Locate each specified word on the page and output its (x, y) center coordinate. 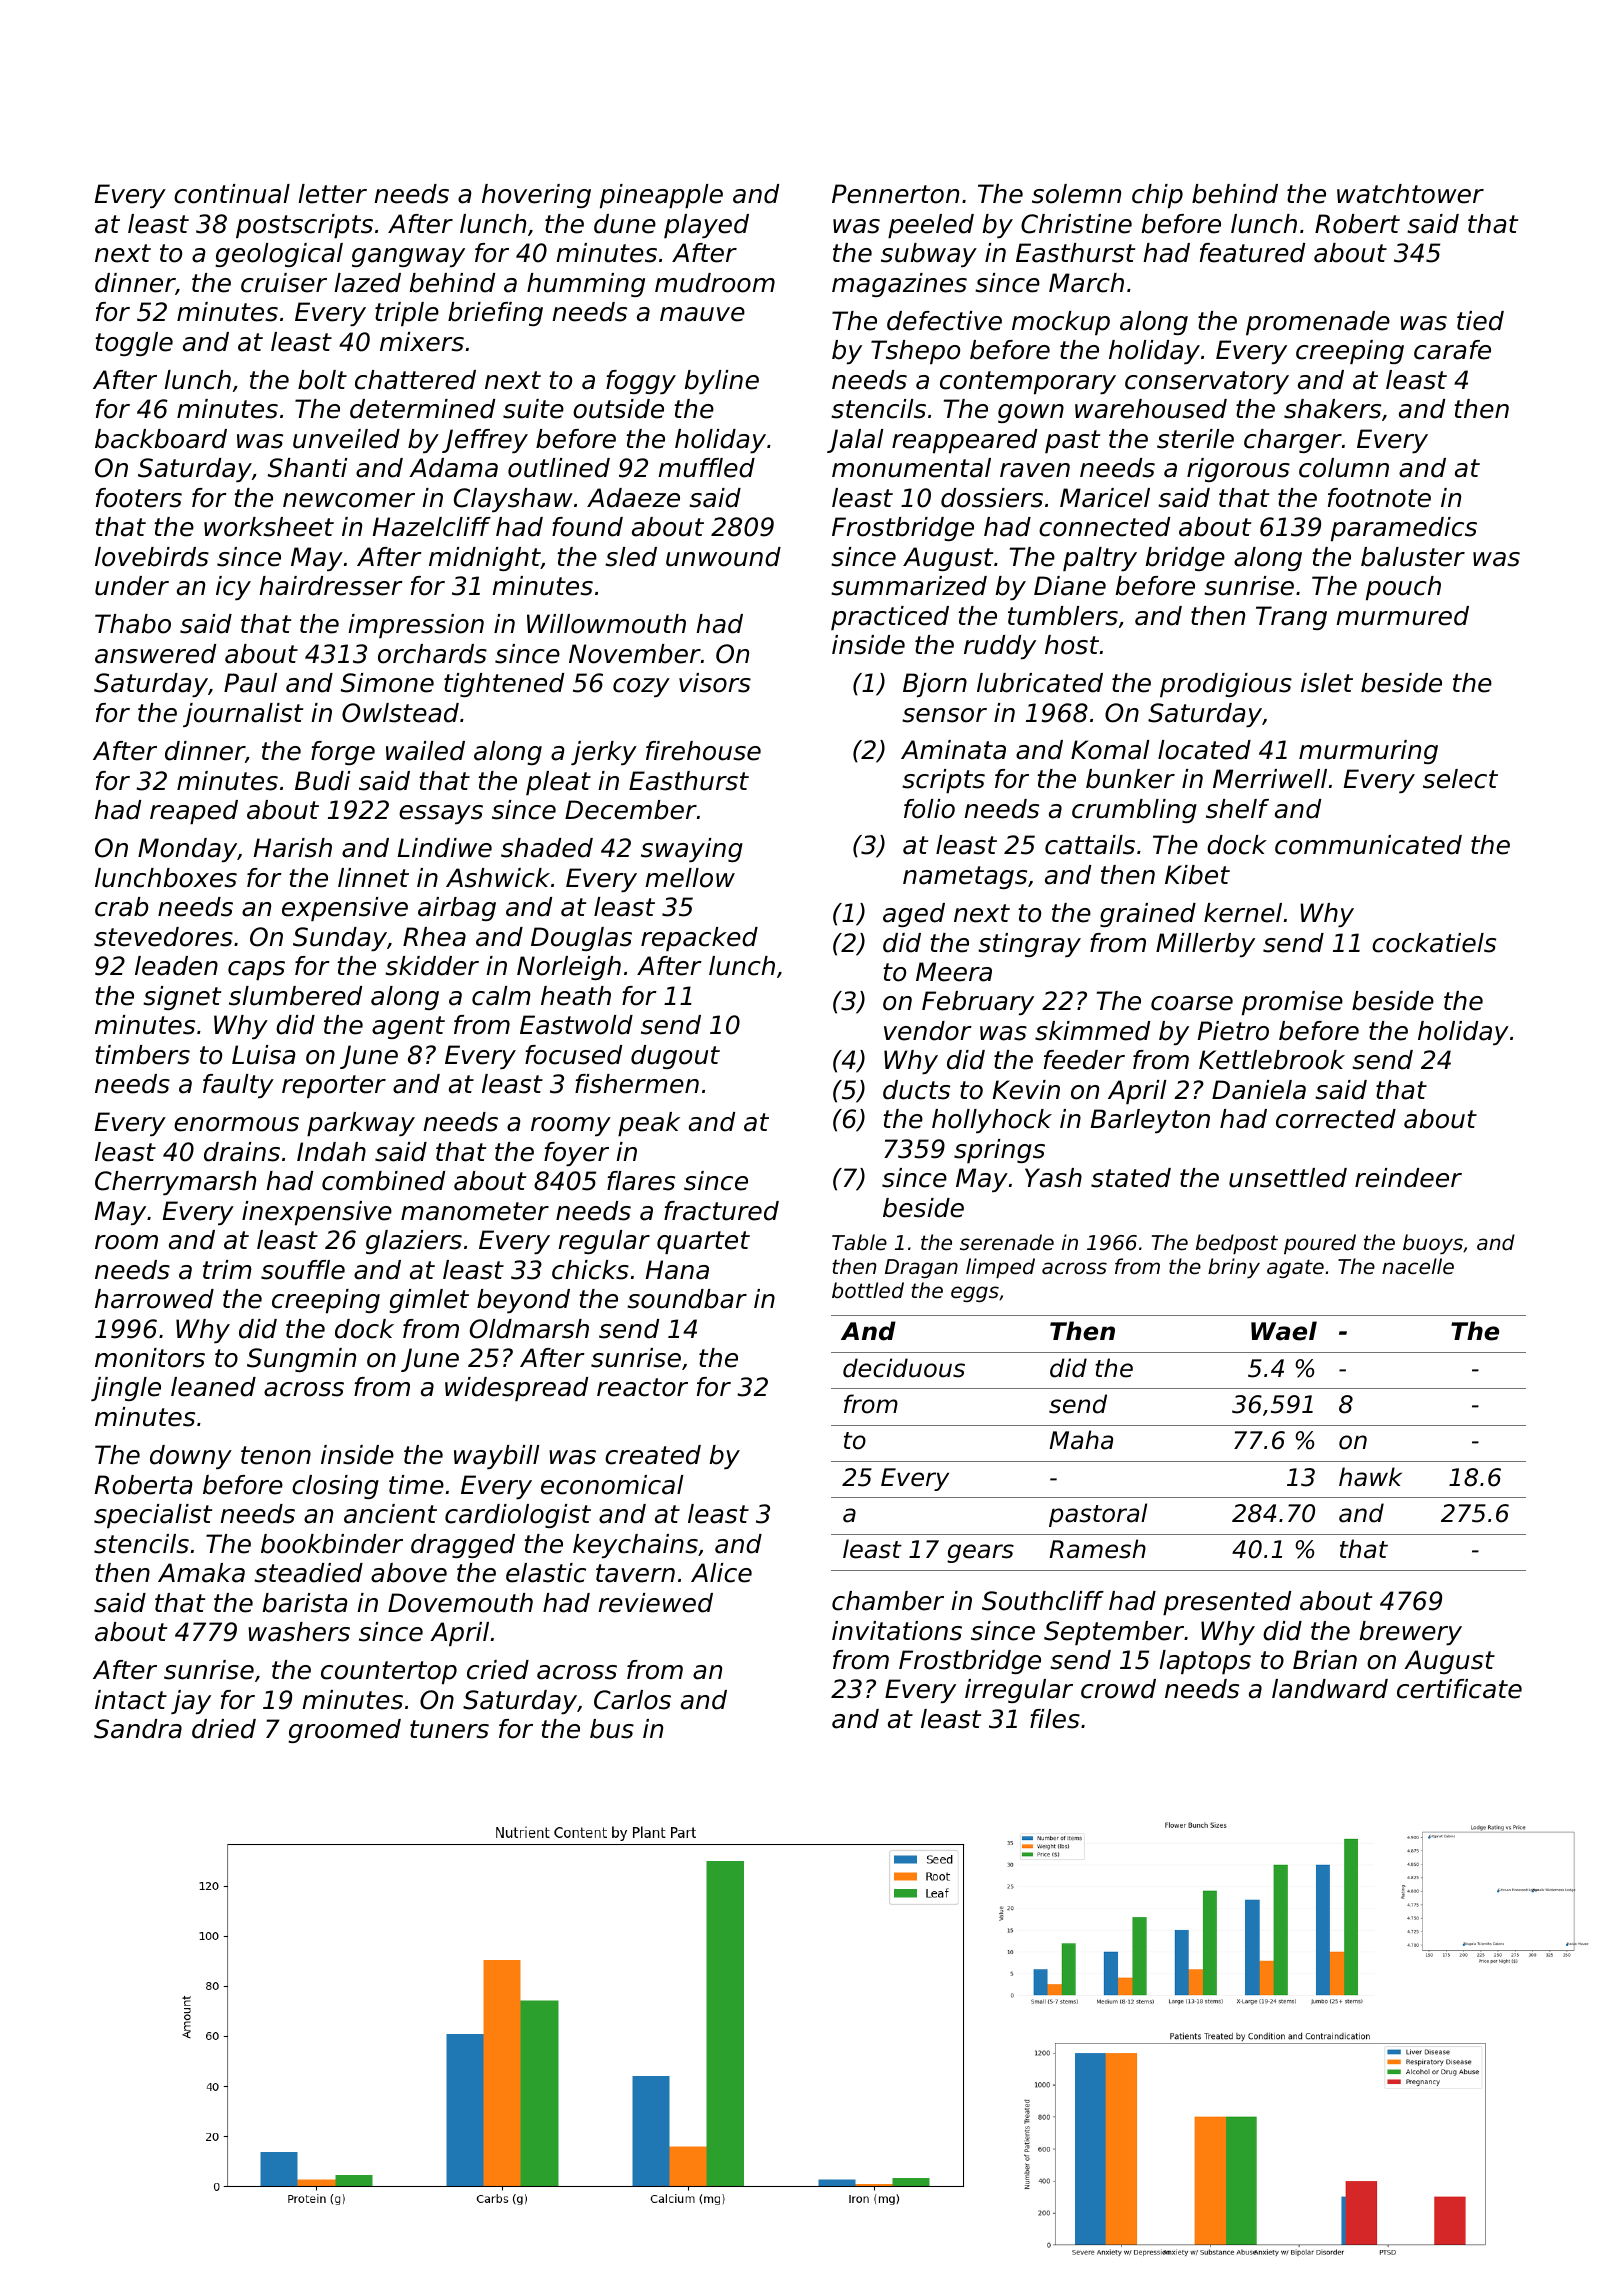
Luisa (263, 1055)
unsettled (1288, 1178)
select (1460, 779)
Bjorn (935, 685)
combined (383, 1181)
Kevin (1026, 1090)
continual (232, 194)
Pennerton (895, 194)
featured (1252, 253)
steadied (308, 1573)
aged (914, 915)
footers (139, 498)
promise (1292, 1003)
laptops (1205, 1662)
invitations (897, 1631)
